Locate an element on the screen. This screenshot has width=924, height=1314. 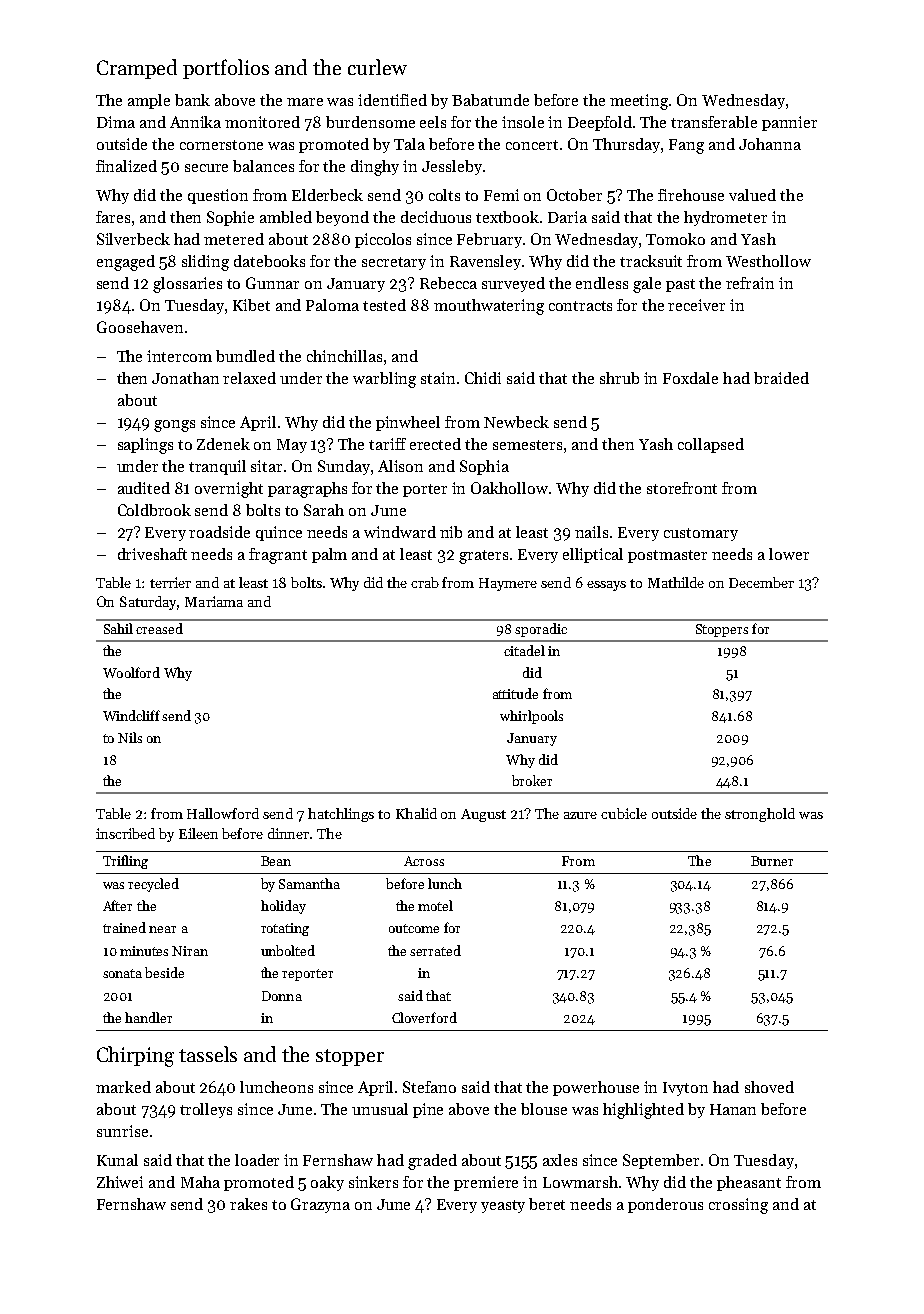
sliding is located at coordinates (205, 263).
